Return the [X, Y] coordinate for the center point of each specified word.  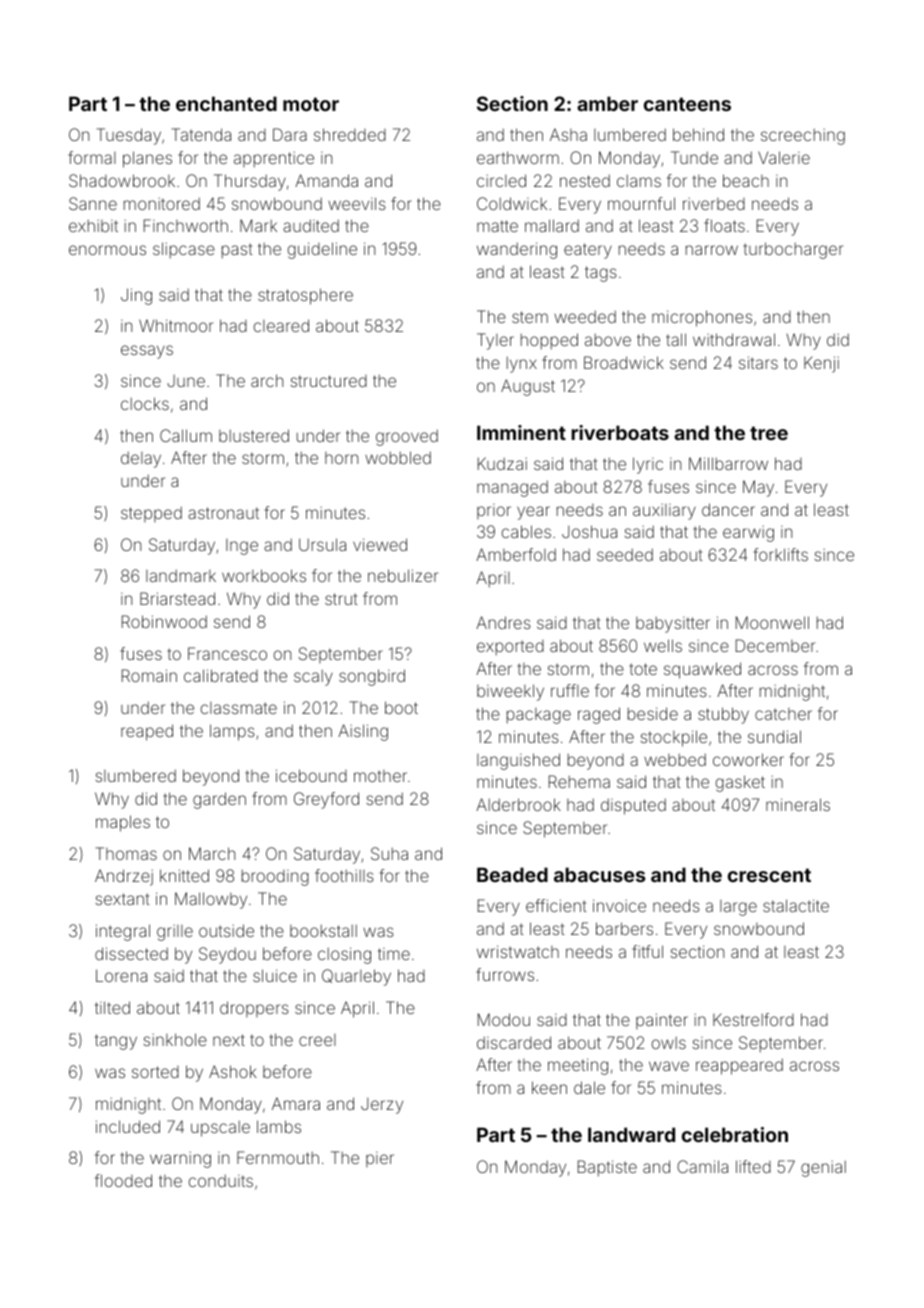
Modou [504, 1019]
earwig [748, 533]
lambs [279, 1126]
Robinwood [164, 621]
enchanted [226, 103]
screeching [803, 136]
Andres [503, 622]
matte [497, 226]
